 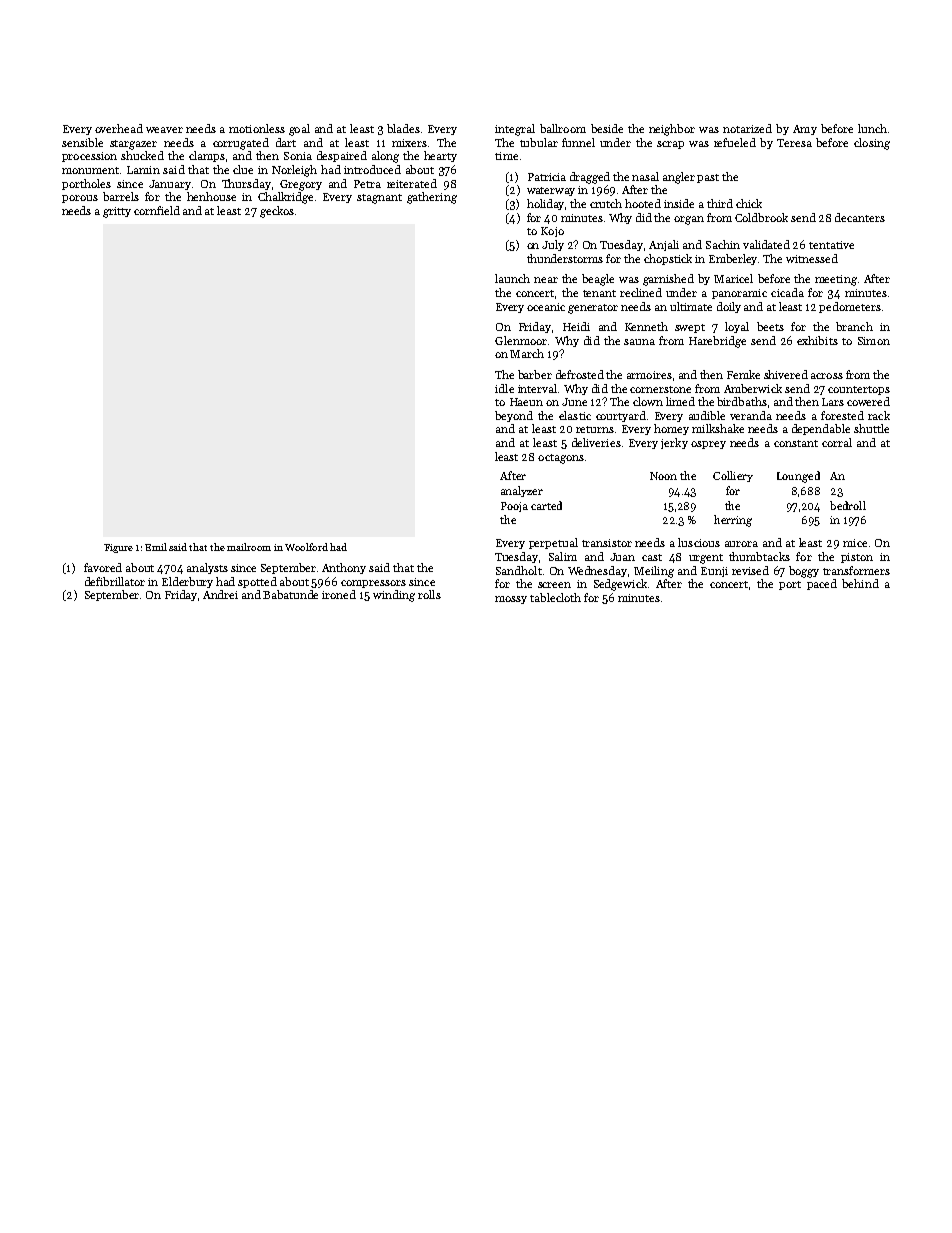 What do you see at coordinates (277, 212) in the document?
I see `geckos` at bounding box center [277, 212].
